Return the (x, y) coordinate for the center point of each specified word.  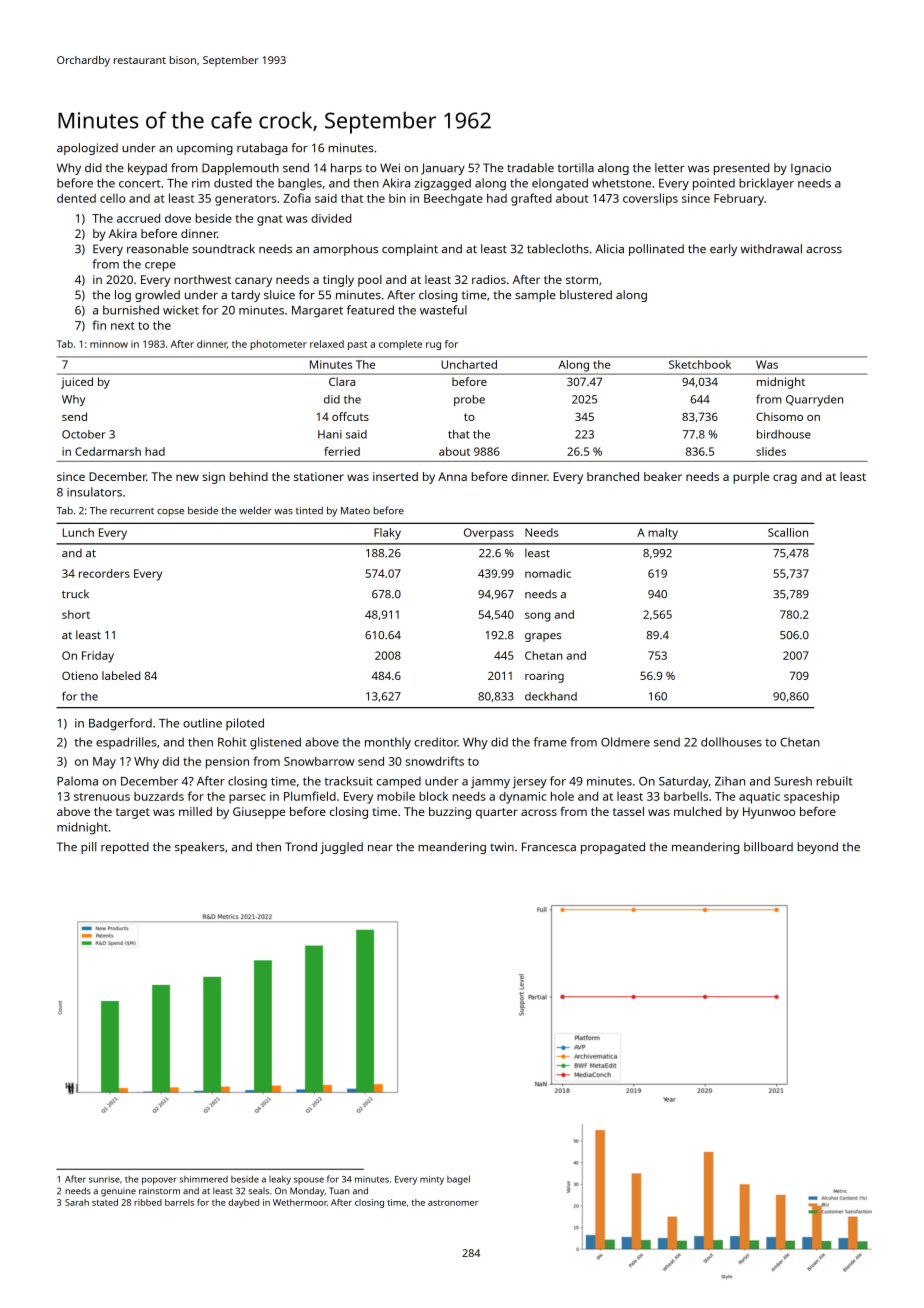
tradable (530, 167)
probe (469, 400)
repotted (125, 848)
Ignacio (811, 169)
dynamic (522, 798)
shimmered (204, 1179)
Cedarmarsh (108, 451)
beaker (663, 476)
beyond (818, 848)
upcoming (205, 149)
